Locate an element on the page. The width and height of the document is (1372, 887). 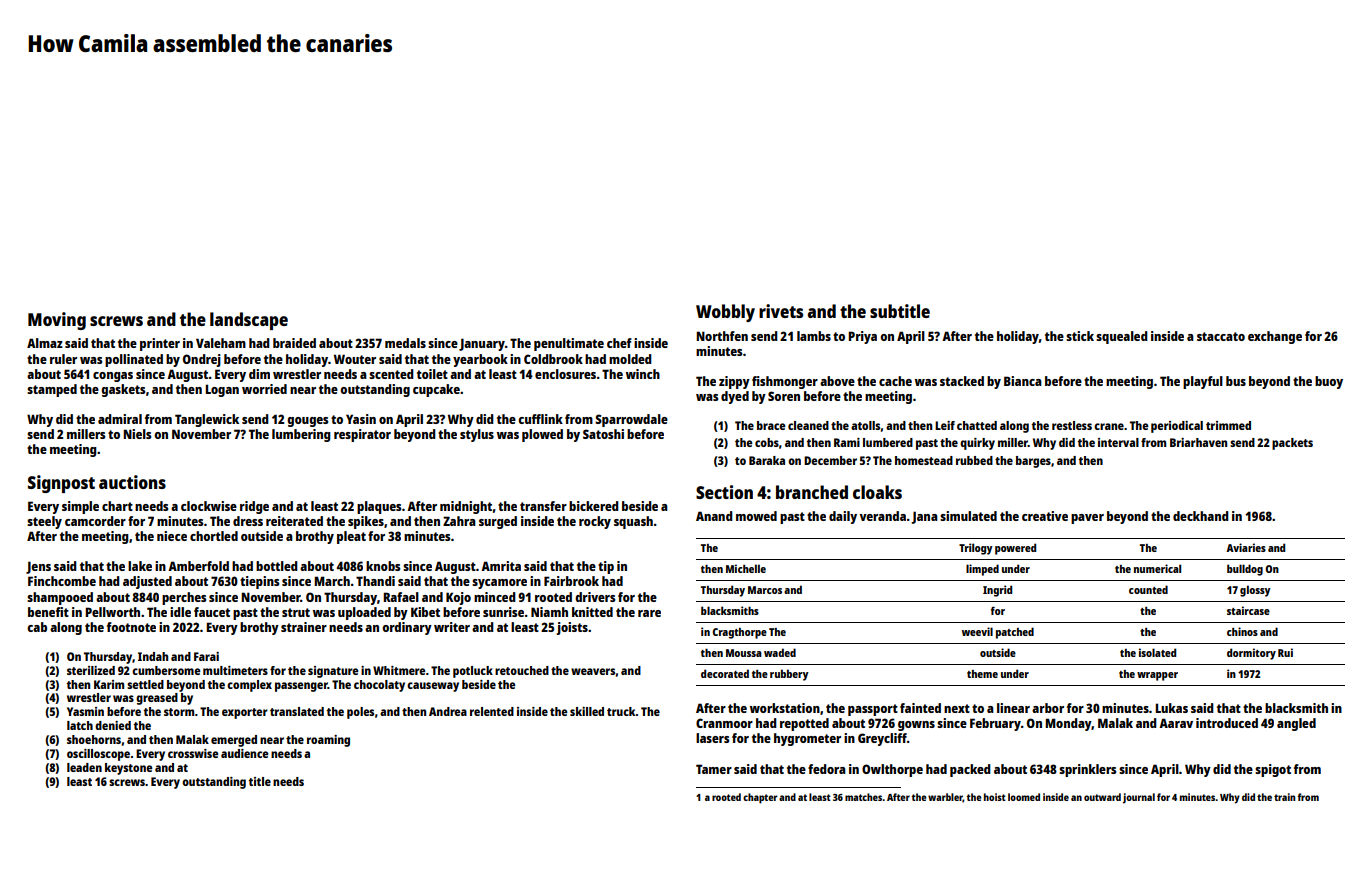
Aviaries is located at coordinates (1246, 547).
